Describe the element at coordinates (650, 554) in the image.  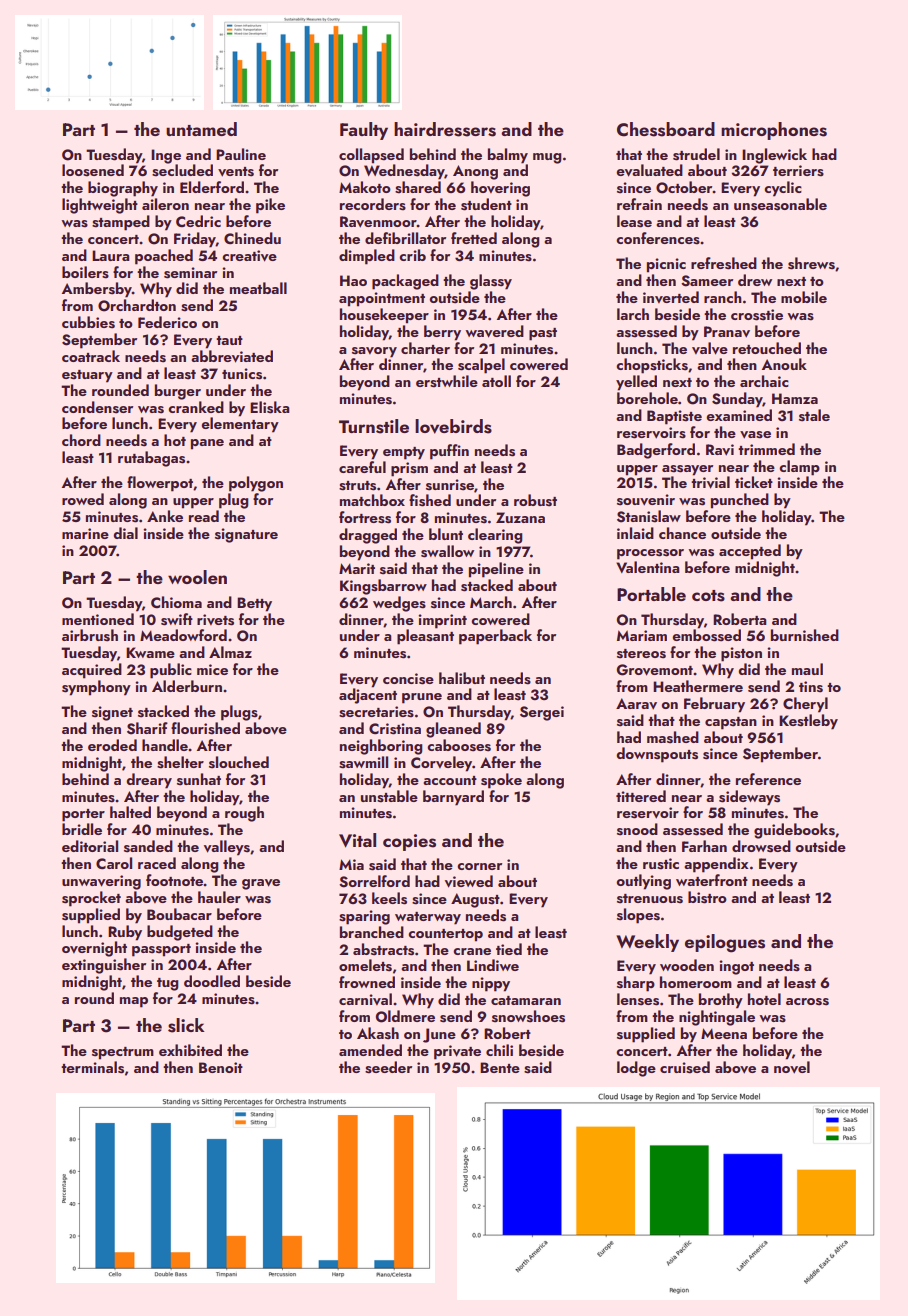
I see `processor` at that location.
